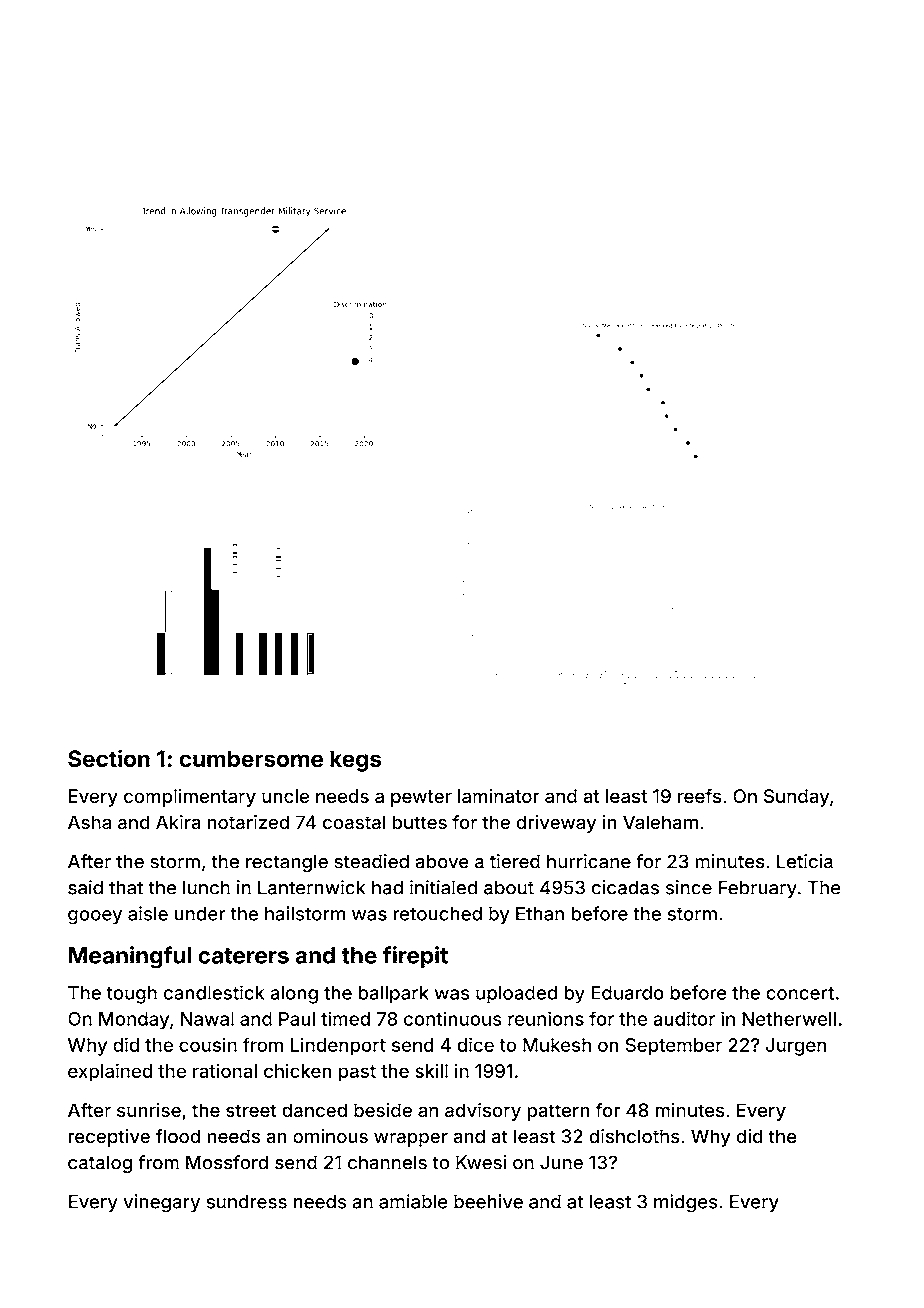  What do you see at coordinates (800, 993) in the screenshot?
I see `concert` at bounding box center [800, 993].
